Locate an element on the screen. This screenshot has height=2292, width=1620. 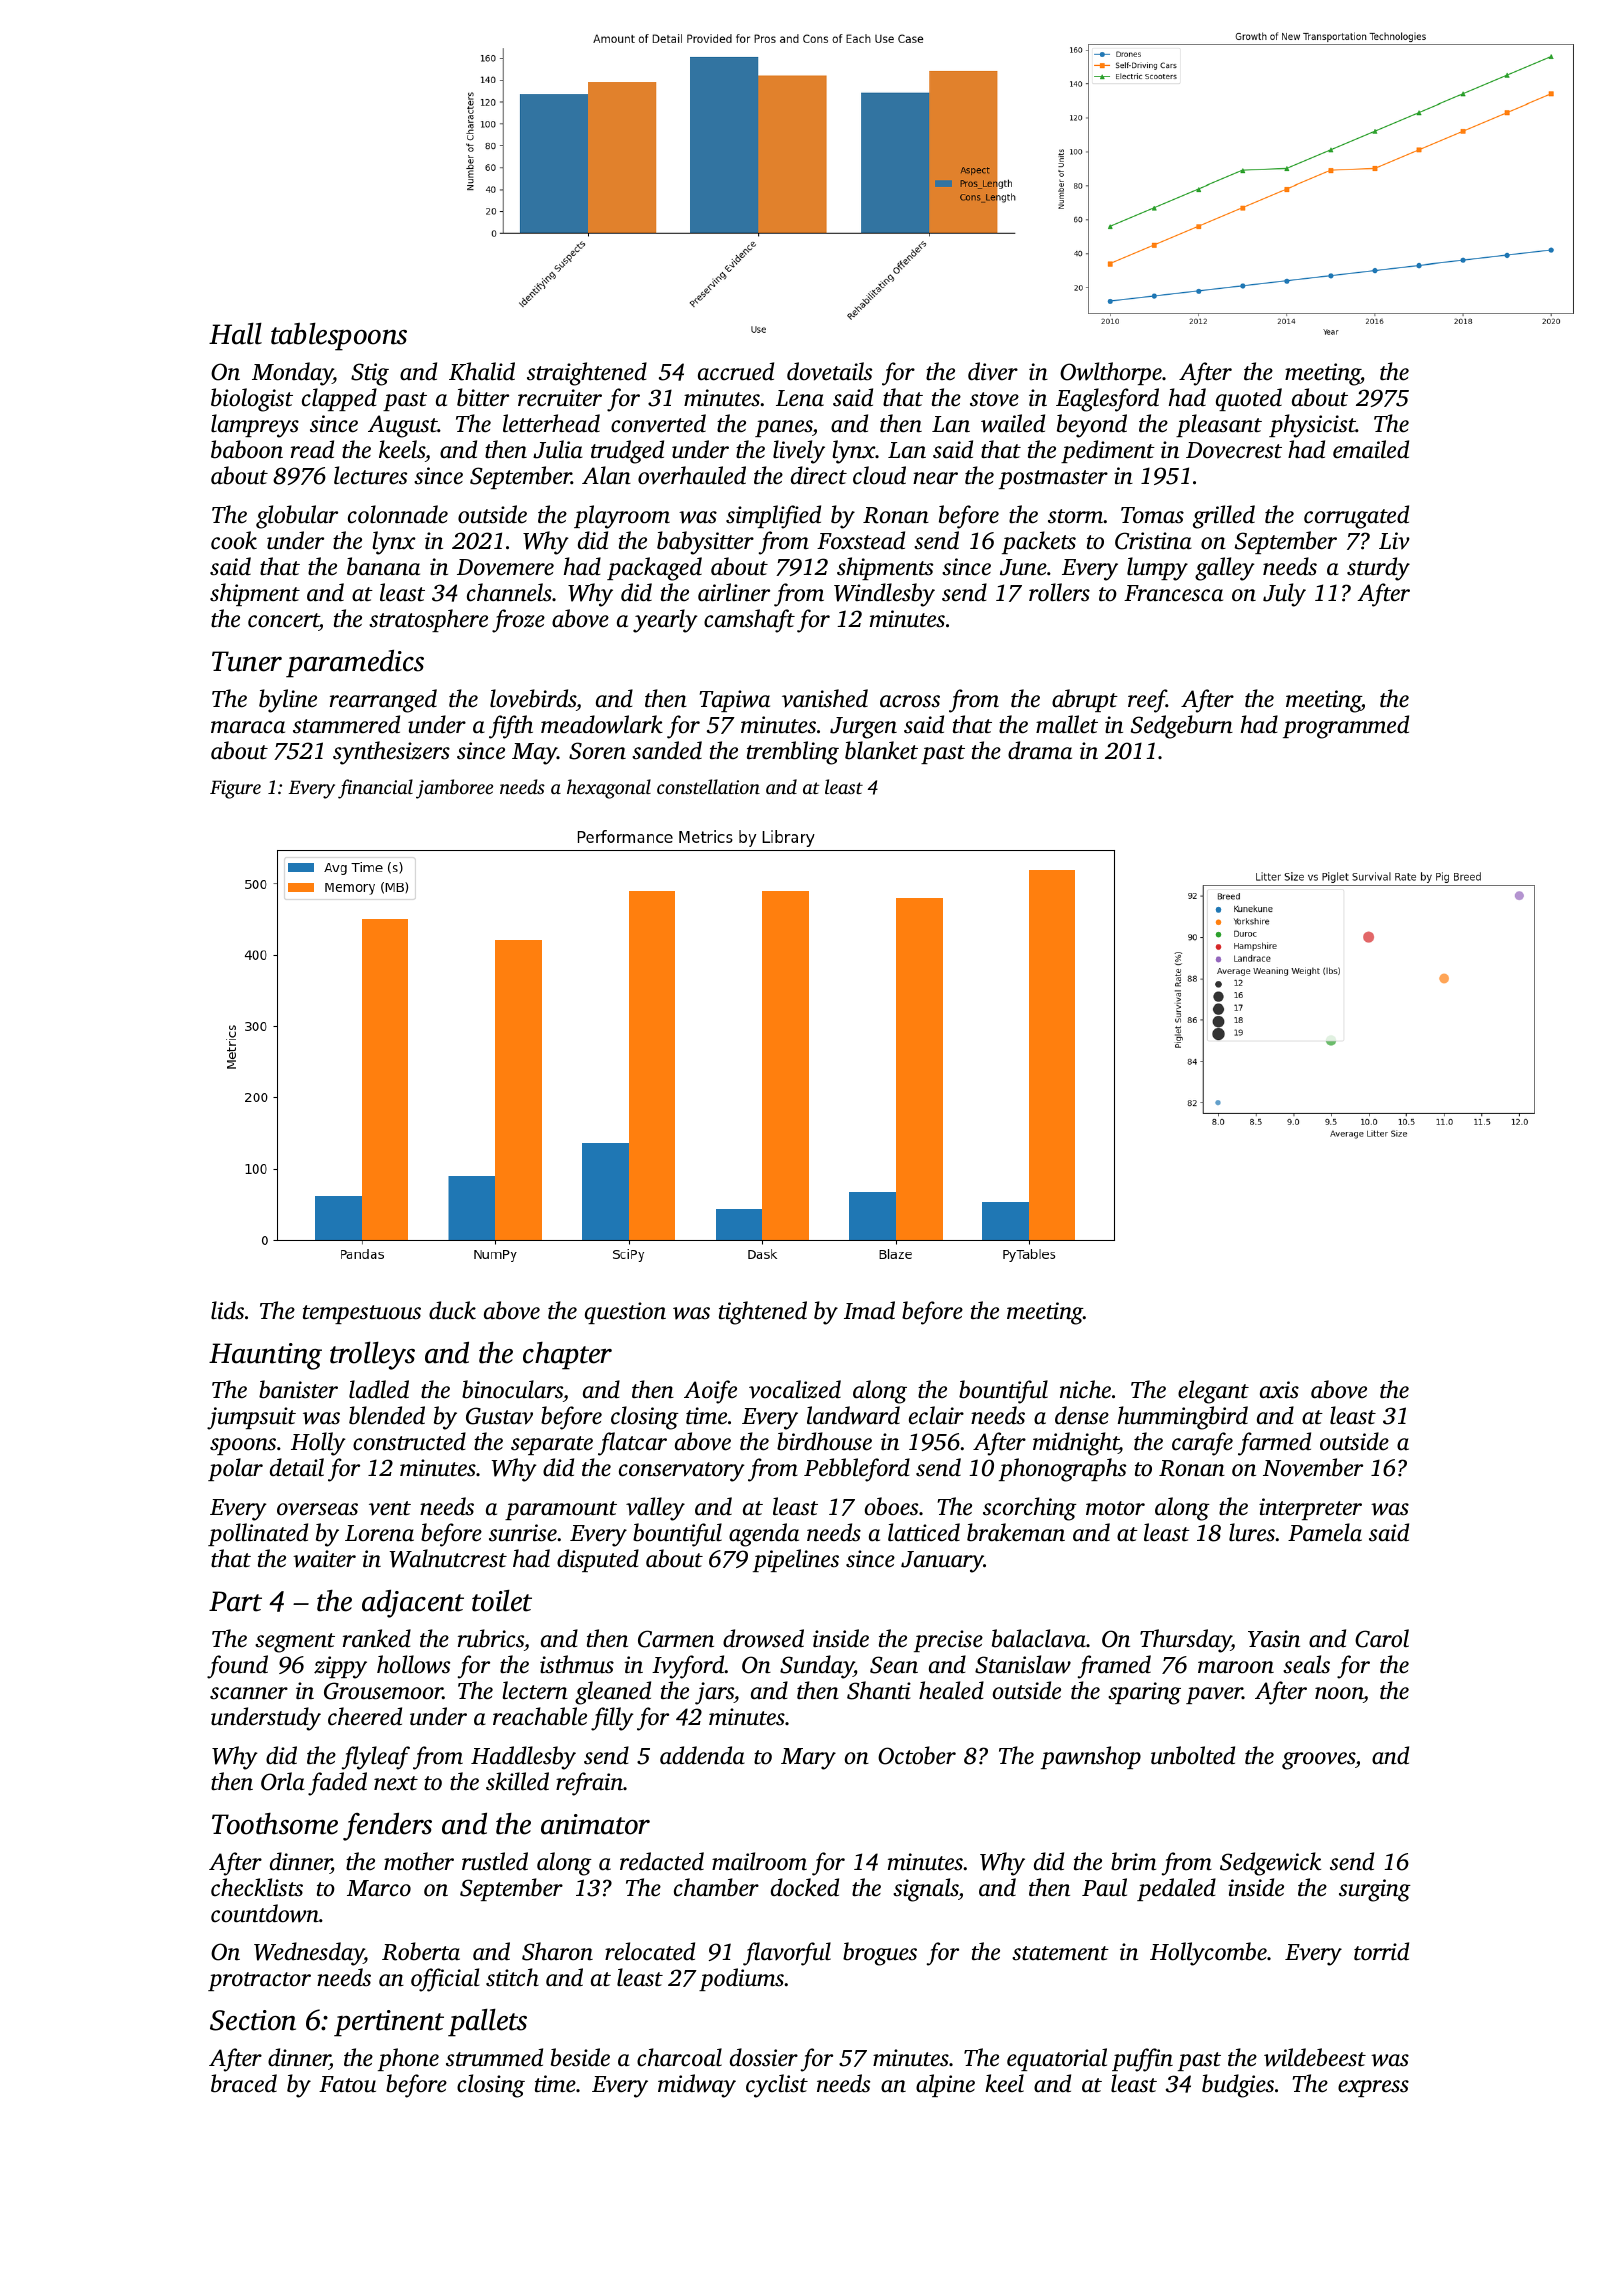
programmed is located at coordinates (1346, 727).
